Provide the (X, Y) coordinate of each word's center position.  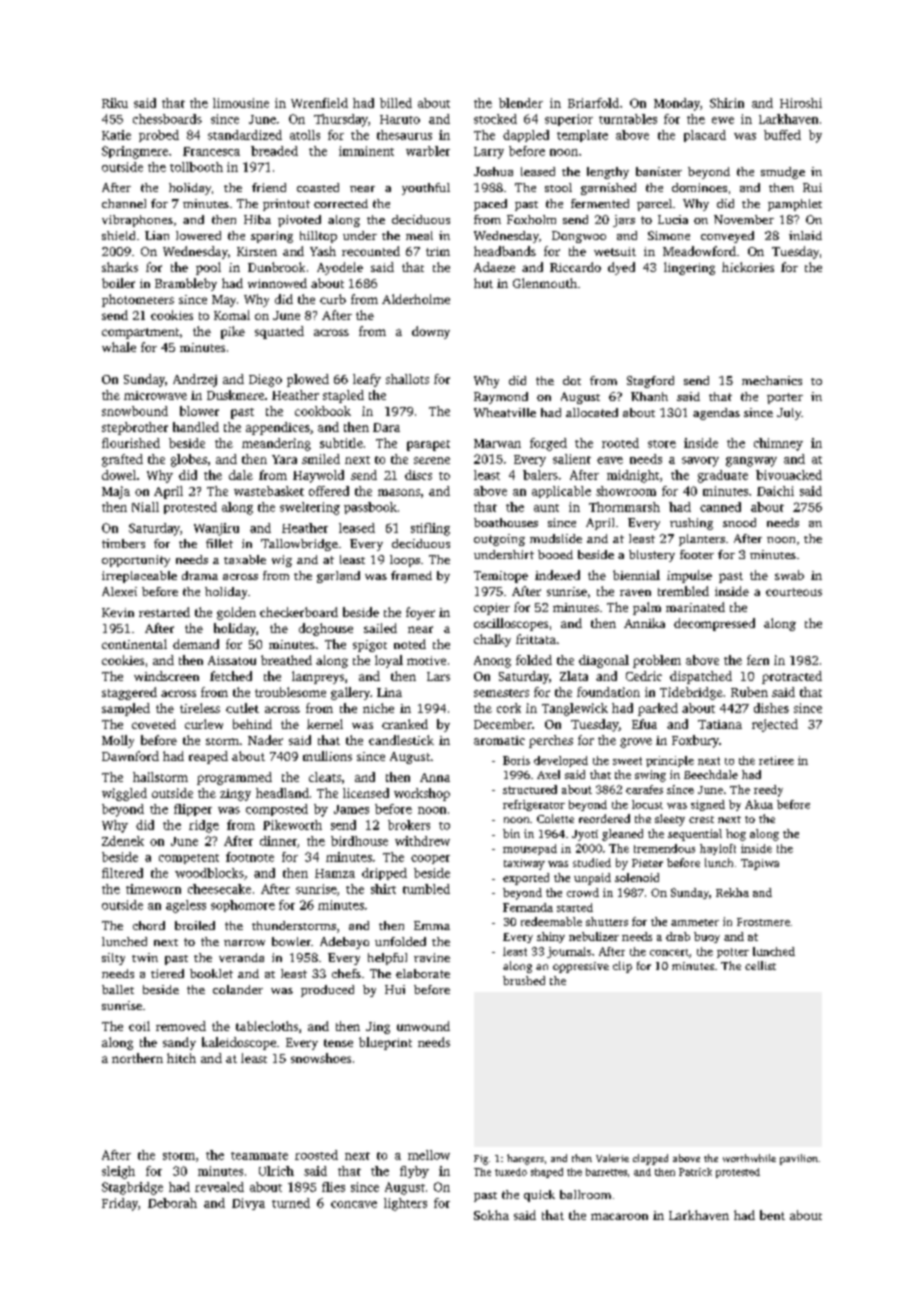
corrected (341, 203)
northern (137, 1058)
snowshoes (321, 1058)
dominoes (699, 187)
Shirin (727, 103)
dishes (771, 708)
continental (134, 644)
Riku (115, 103)
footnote (250, 857)
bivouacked (789, 475)
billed (396, 103)
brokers (409, 825)
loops (405, 561)
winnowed (277, 283)
